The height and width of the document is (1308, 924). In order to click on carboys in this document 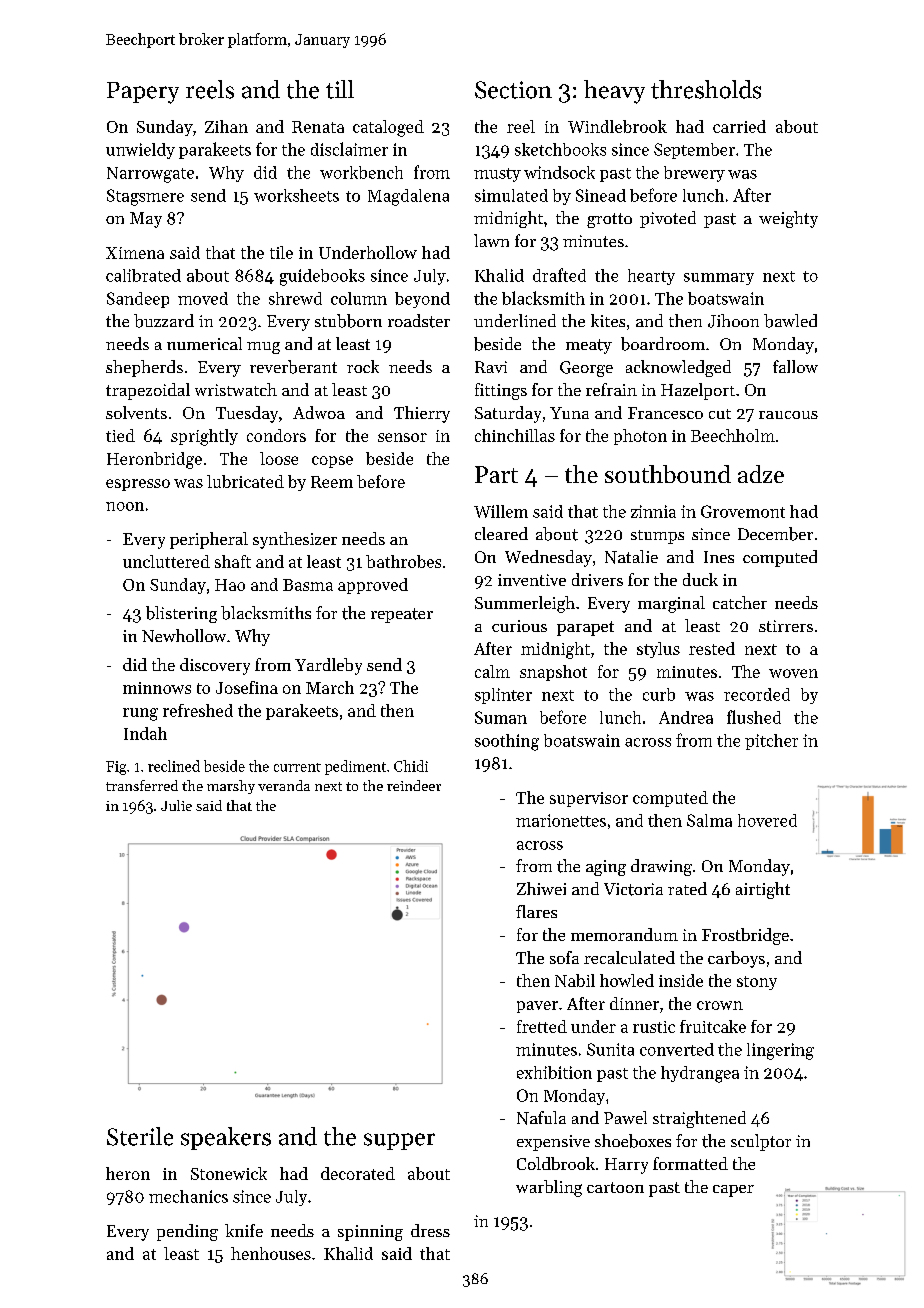, I will do `click(736, 959)`.
